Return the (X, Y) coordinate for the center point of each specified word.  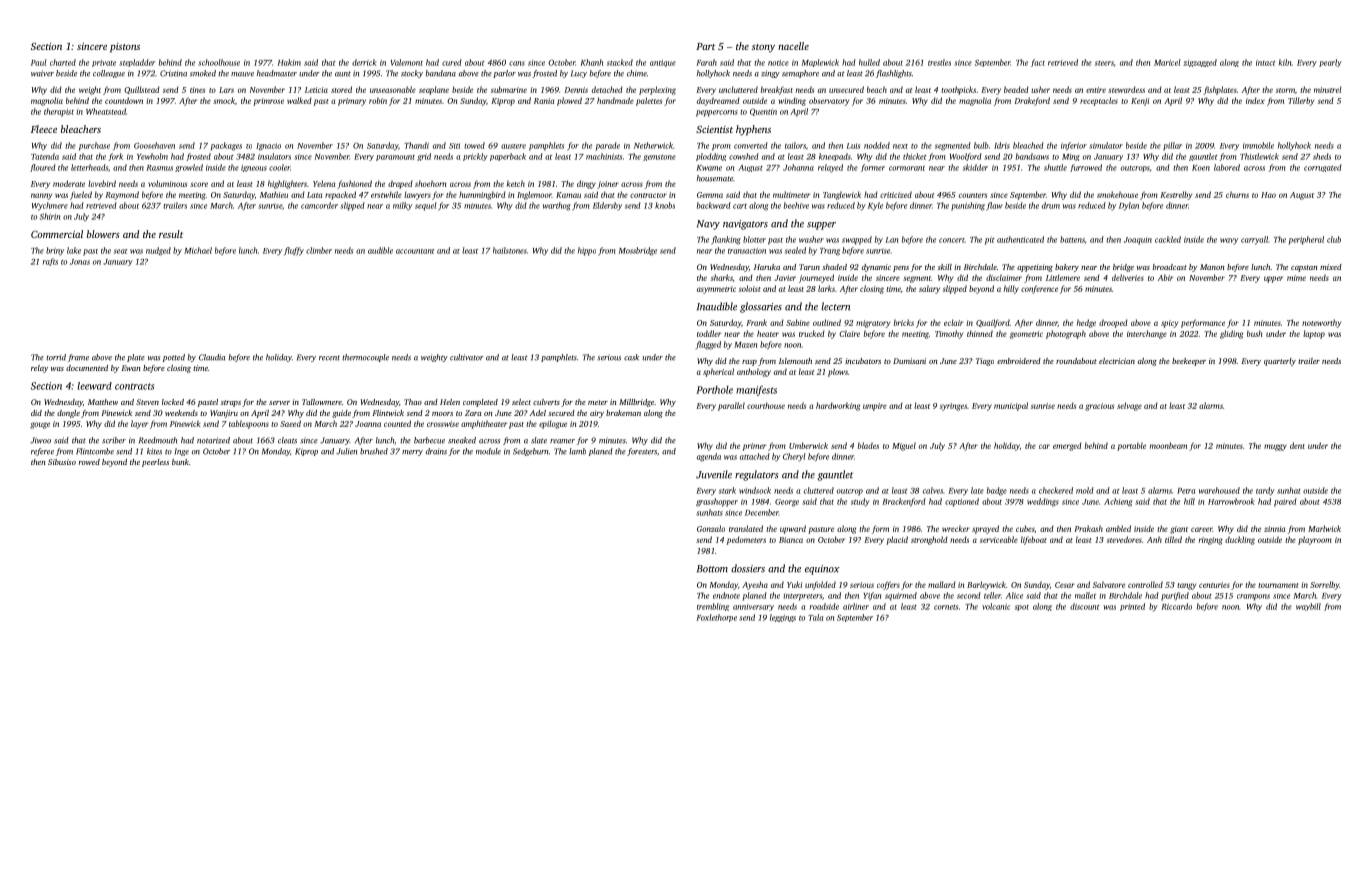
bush (1254, 333)
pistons (125, 48)
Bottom (712, 569)
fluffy (294, 251)
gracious (1099, 407)
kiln (1285, 62)
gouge (40, 425)
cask (631, 357)
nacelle (793, 46)
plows (838, 372)
